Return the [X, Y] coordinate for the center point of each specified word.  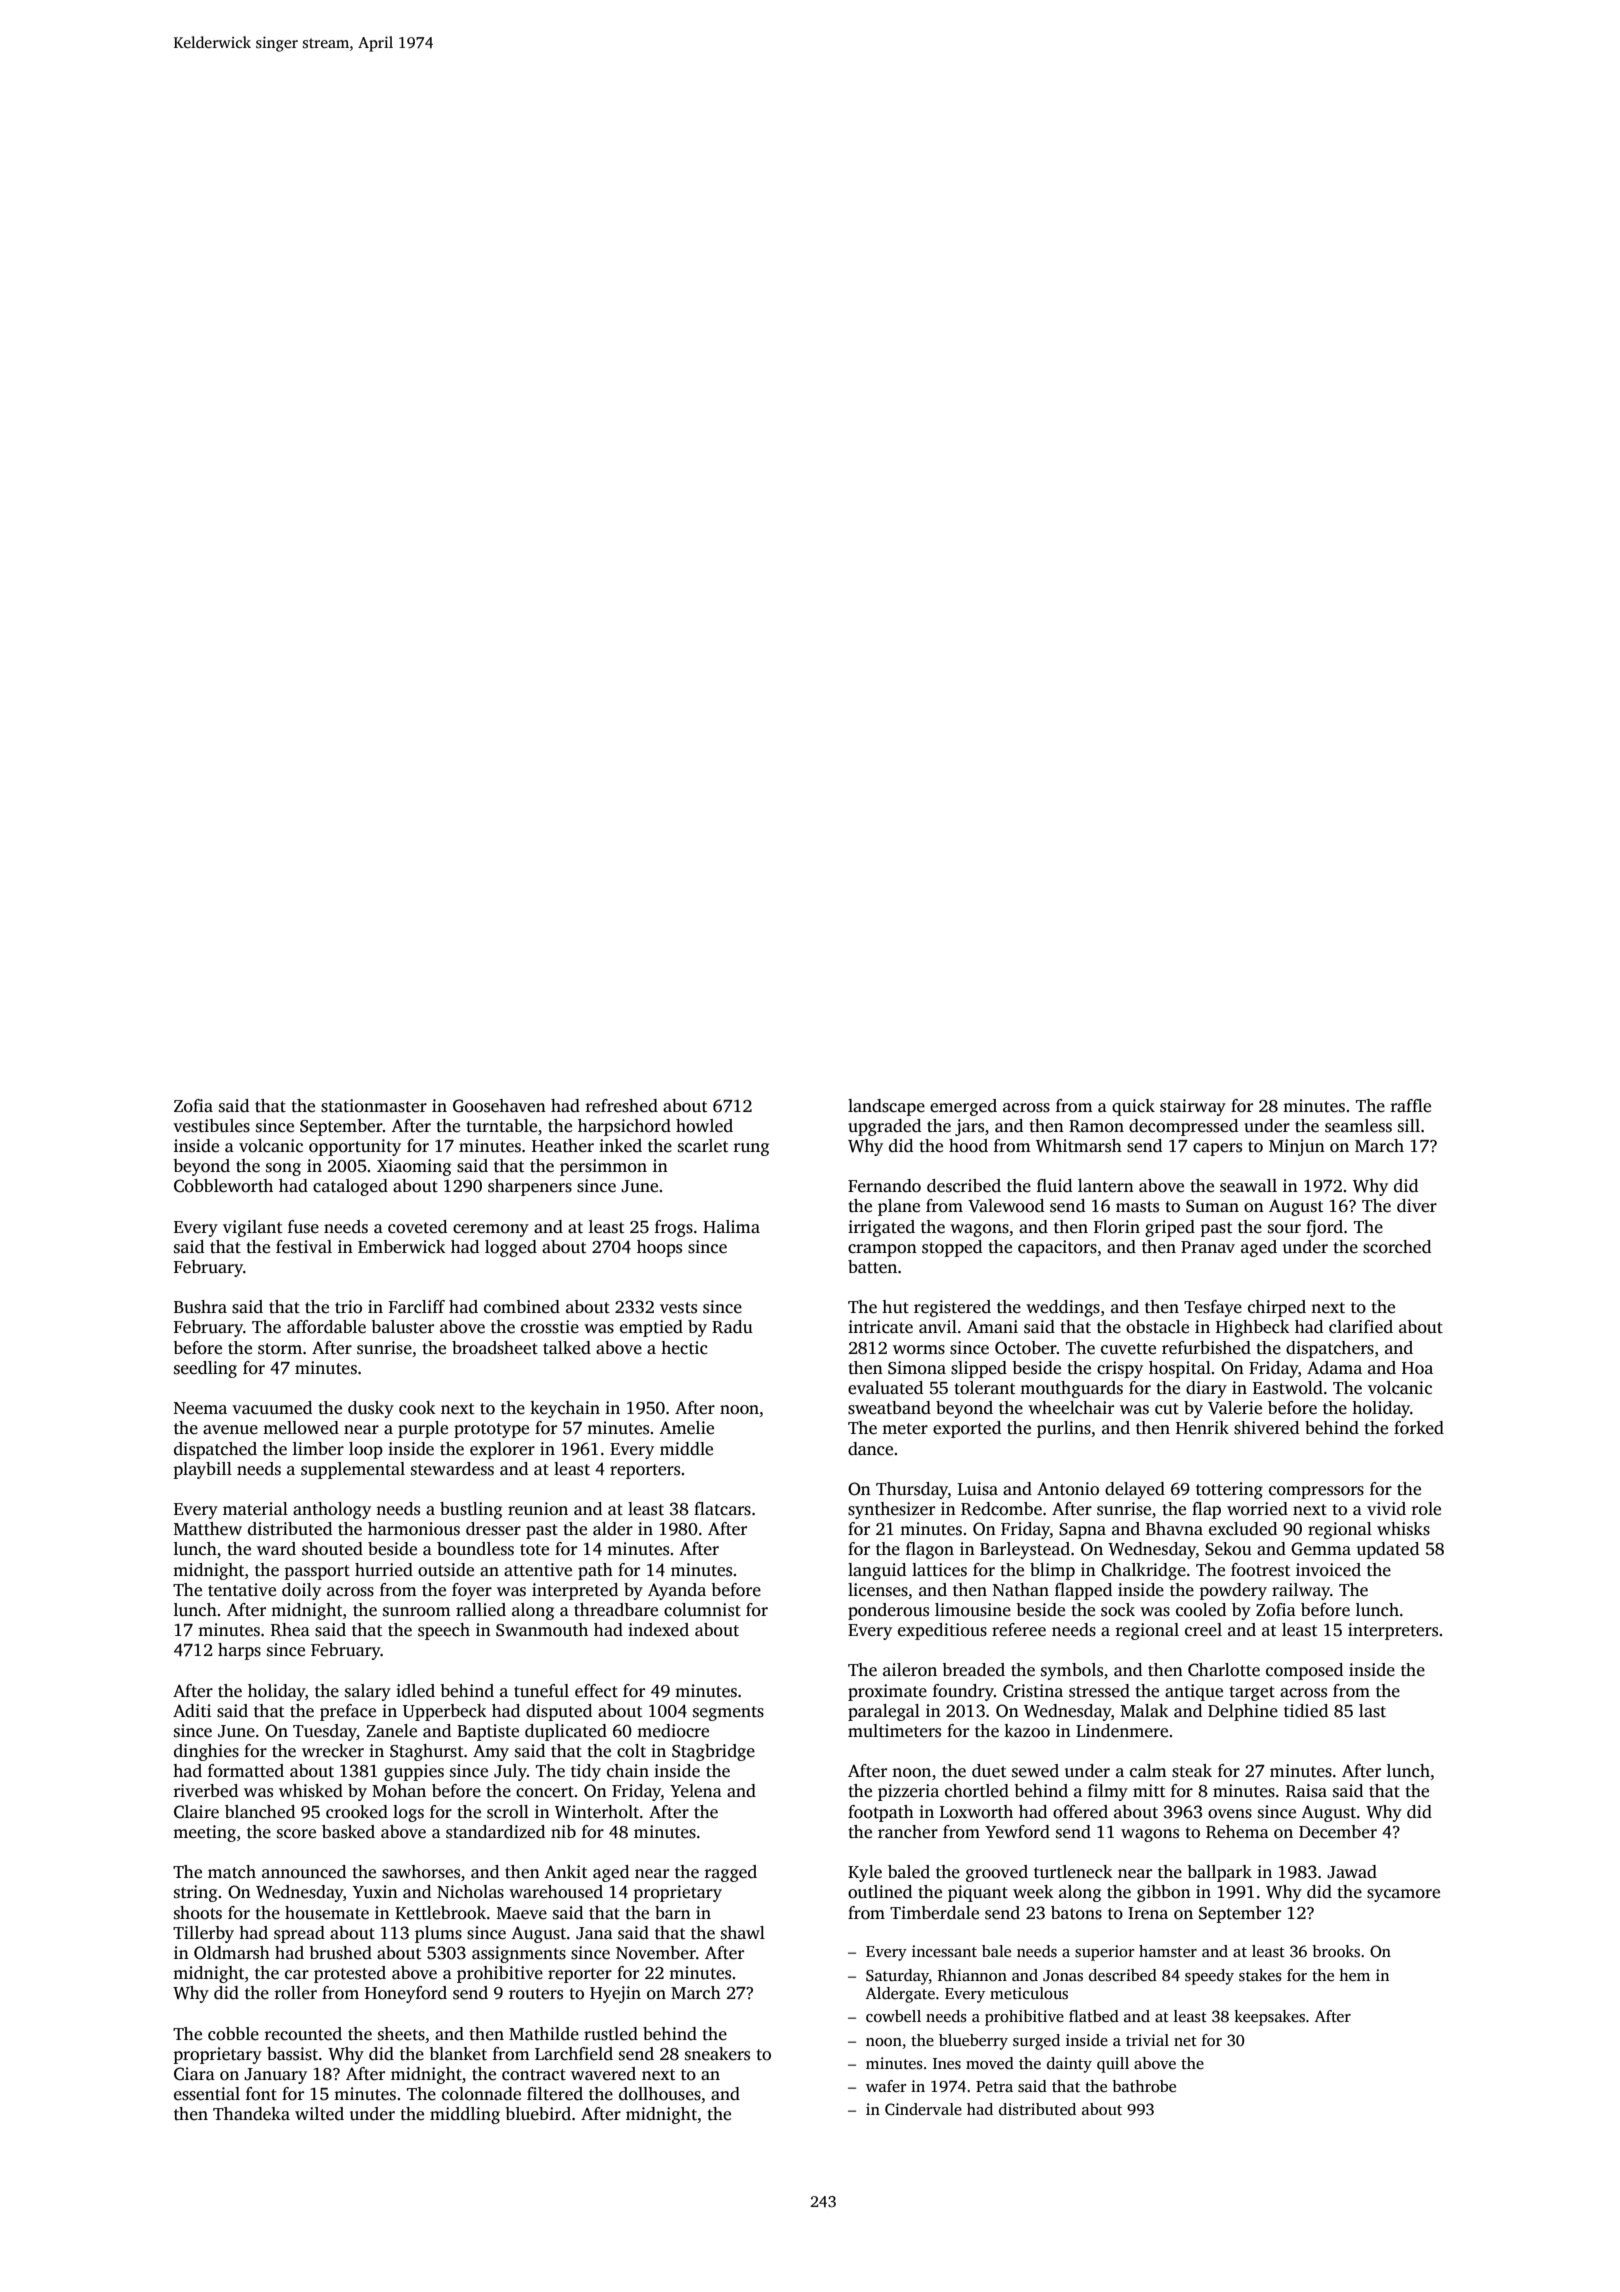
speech [444, 1631]
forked [1419, 1428]
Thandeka [251, 2114]
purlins [1064, 1429]
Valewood [1006, 1206]
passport [317, 1572]
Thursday [912, 1490]
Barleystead [1025, 1550]
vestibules [211, 1126]
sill [1409, 1126]
